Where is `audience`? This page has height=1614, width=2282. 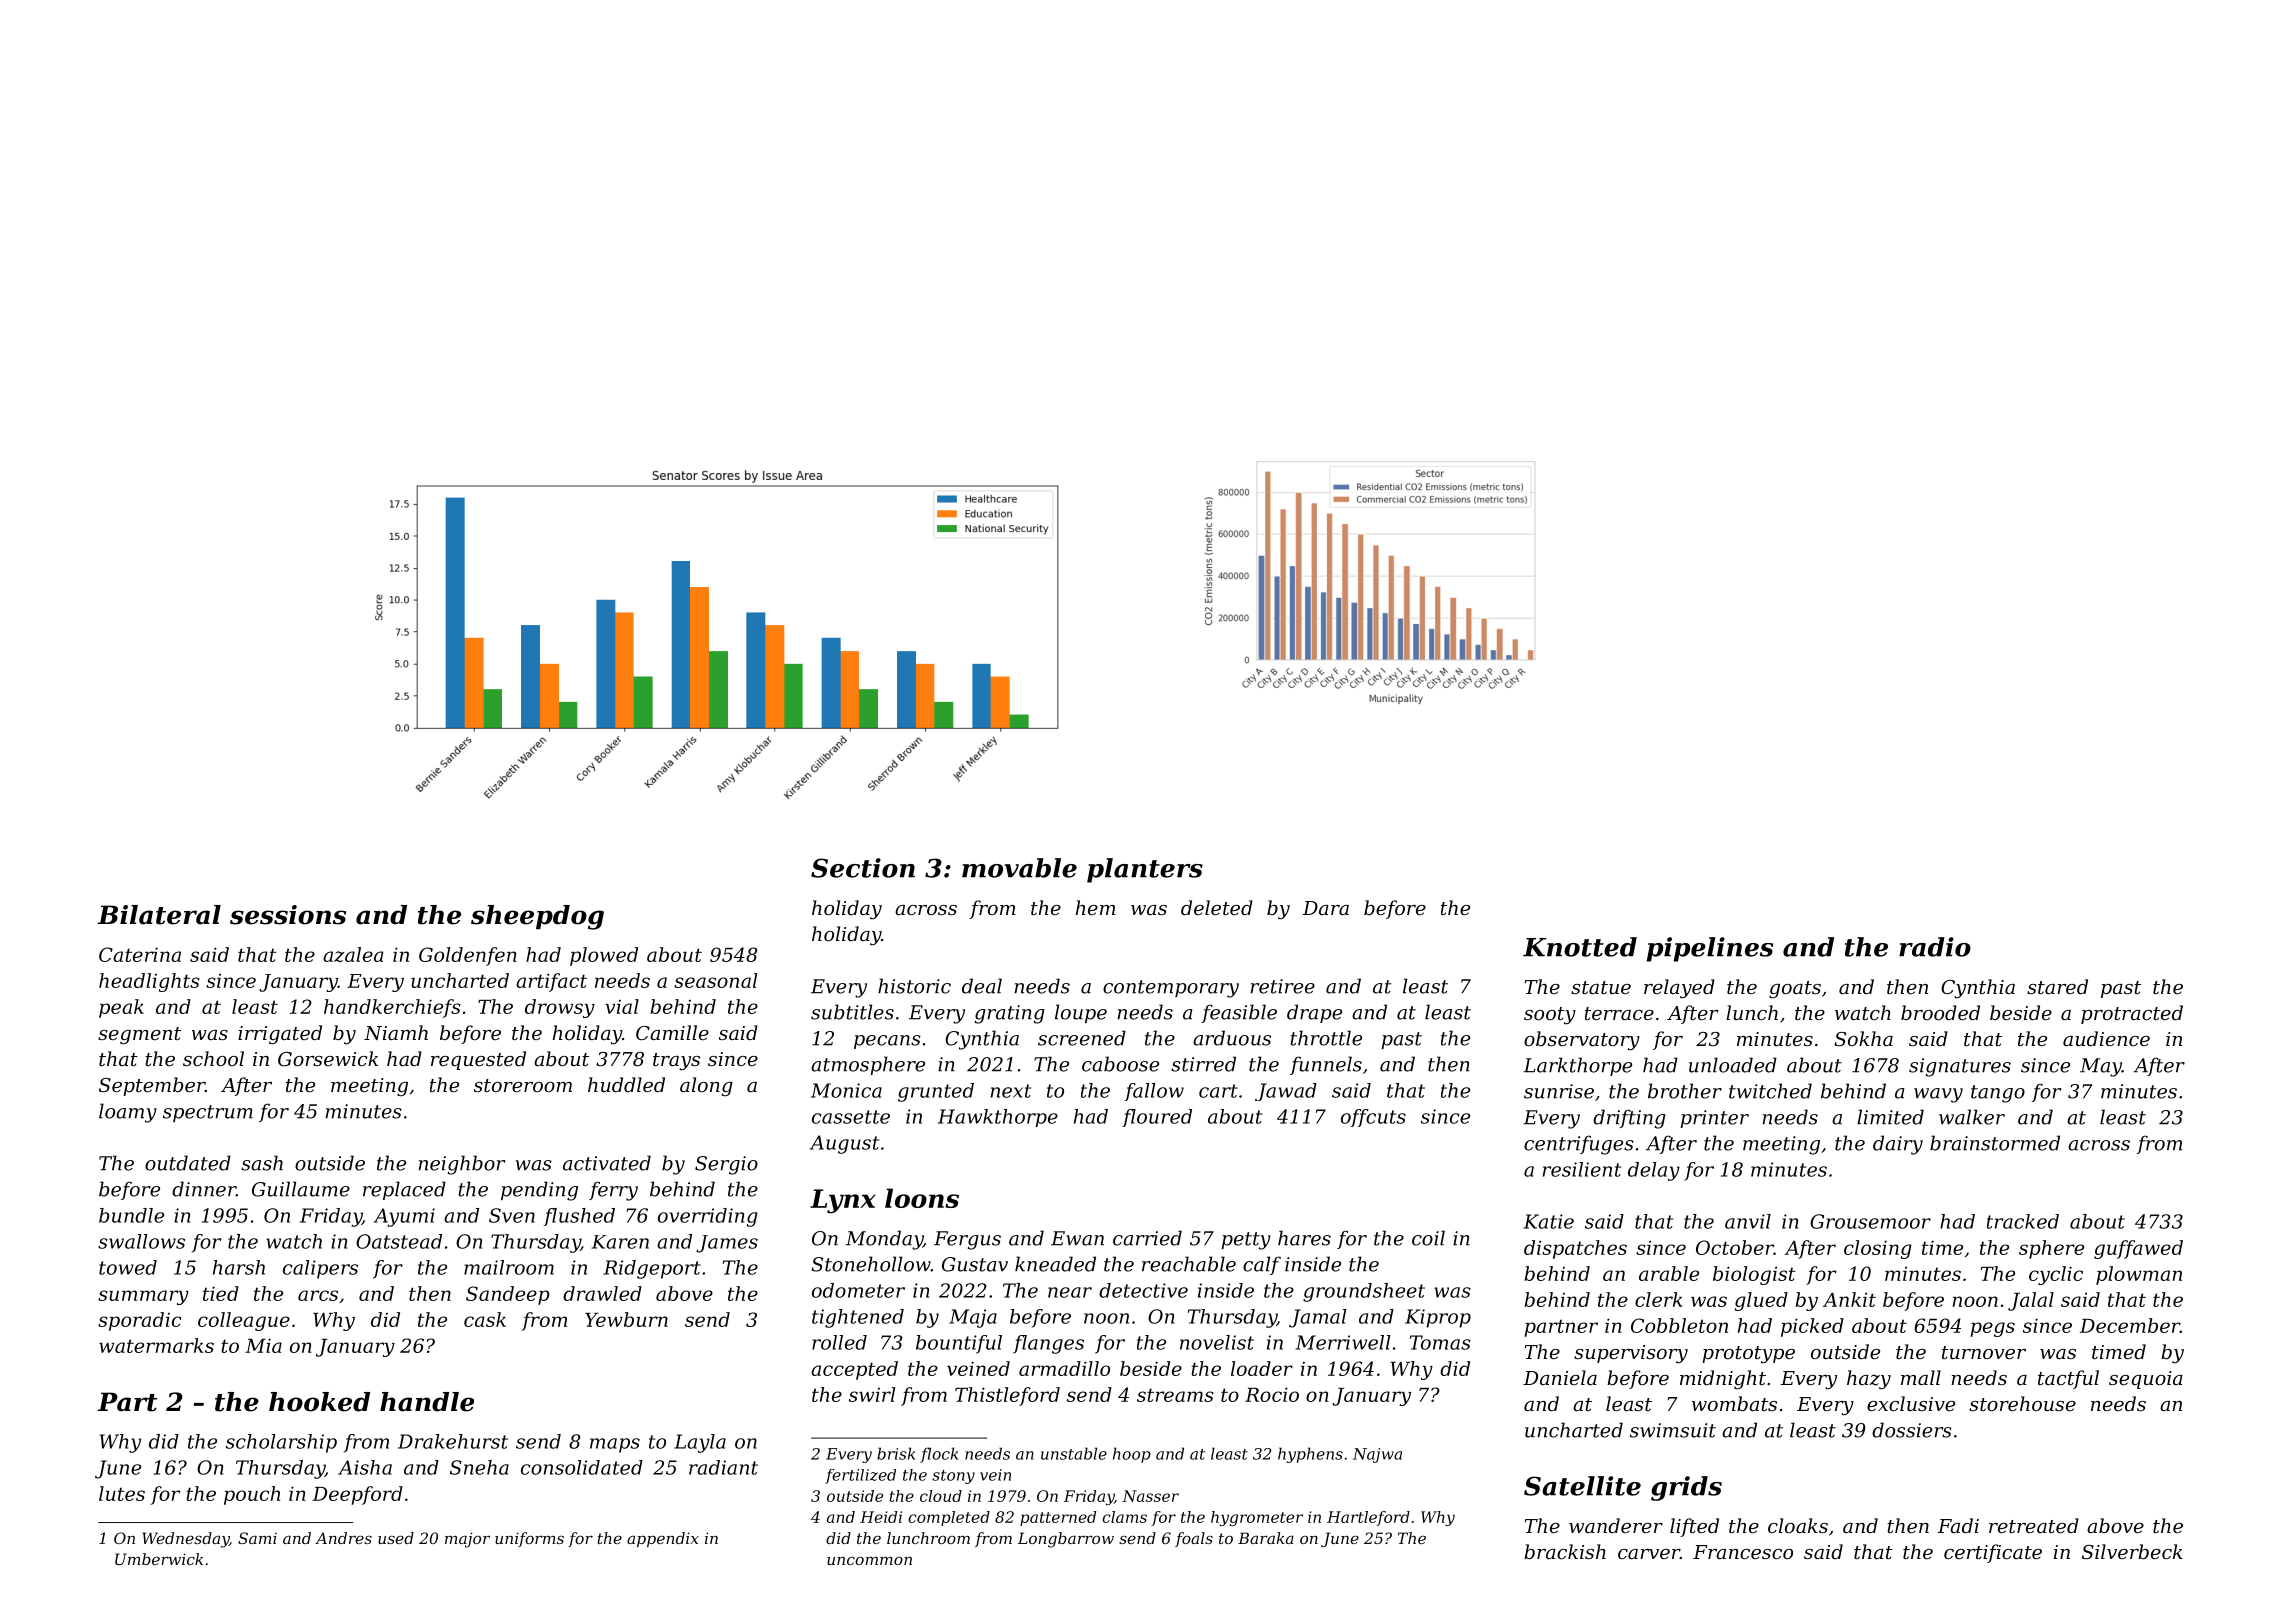
audience is located at coordinates (2106, 1038).
